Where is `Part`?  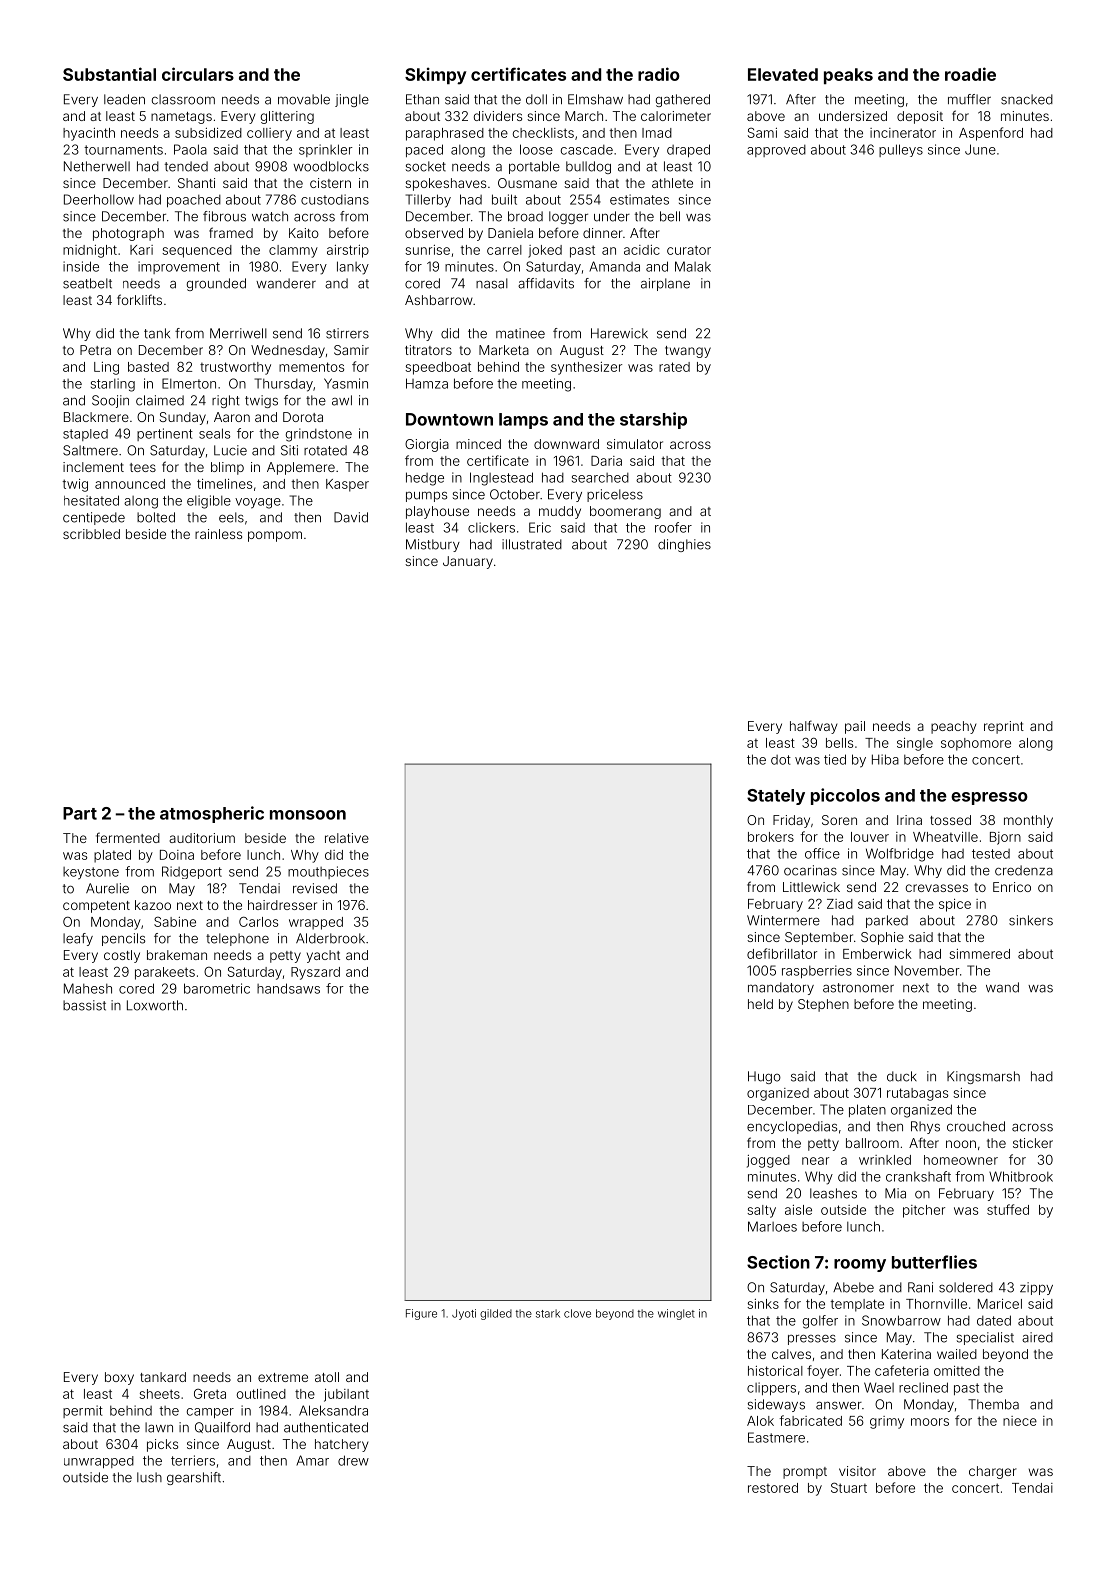
Part is located at coordinates (80, 813).
